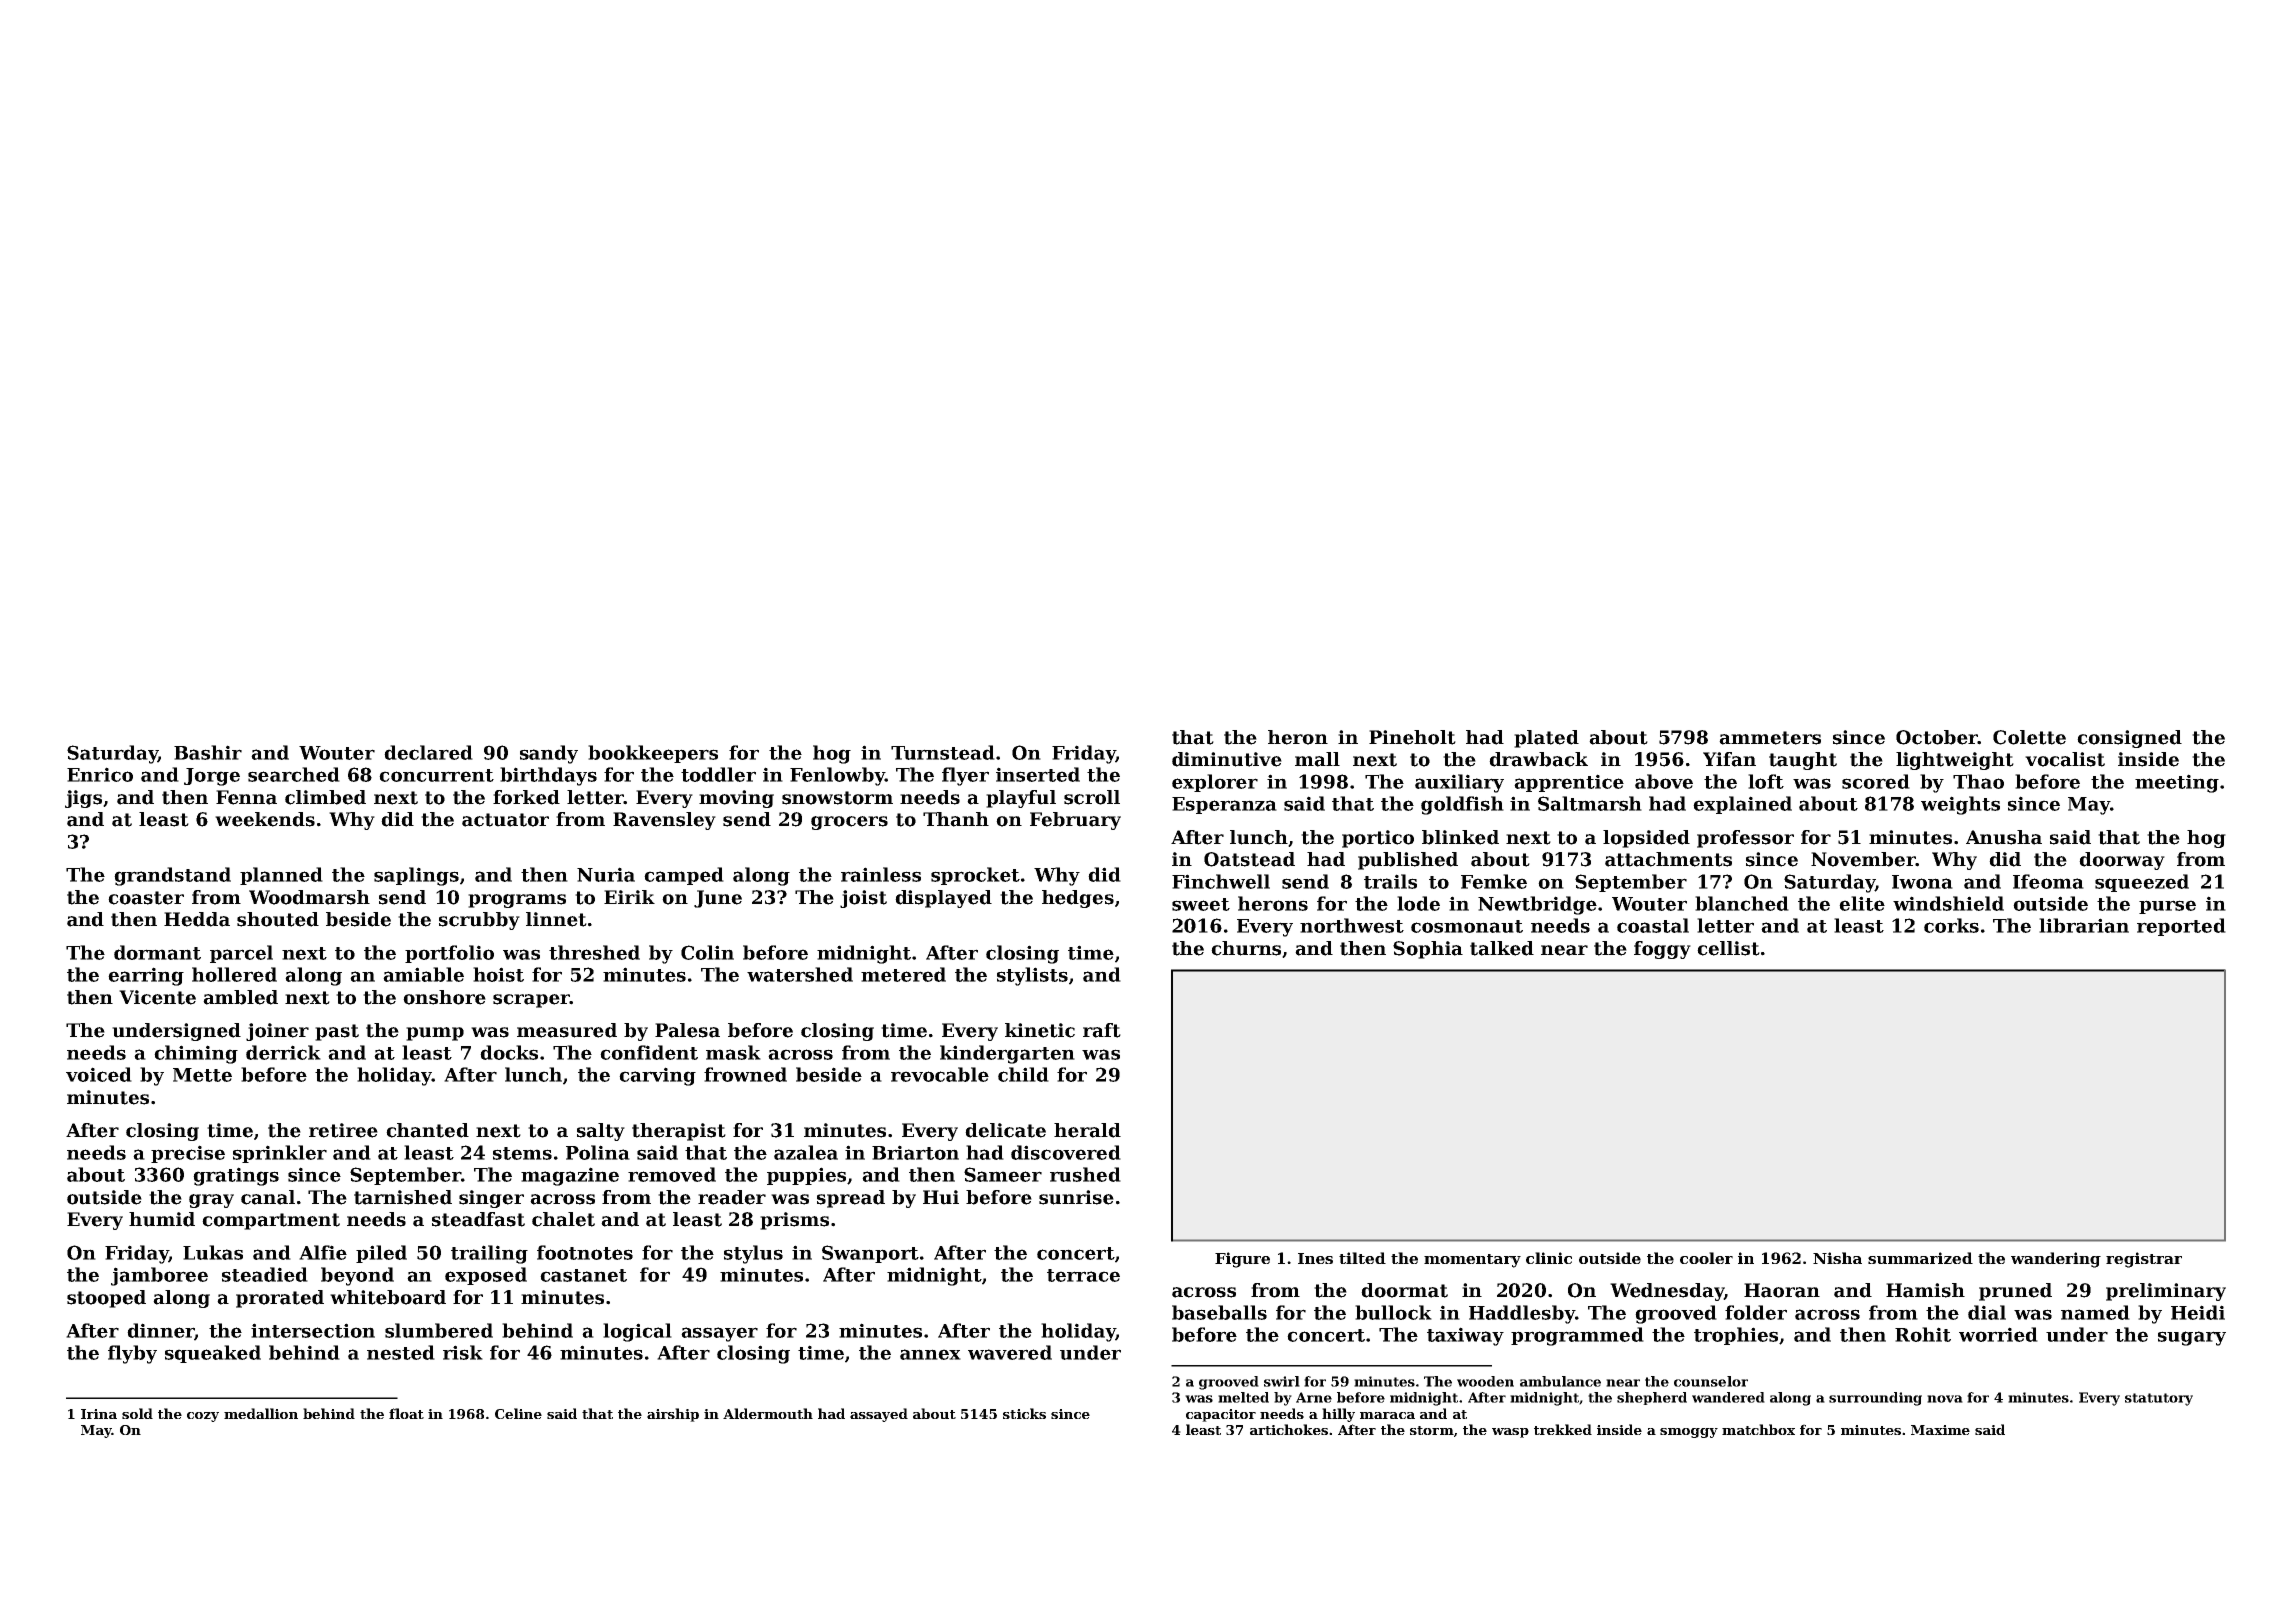  Describe the element at coordinates (2129, 739) in the image. I see `consigned` at that location.
